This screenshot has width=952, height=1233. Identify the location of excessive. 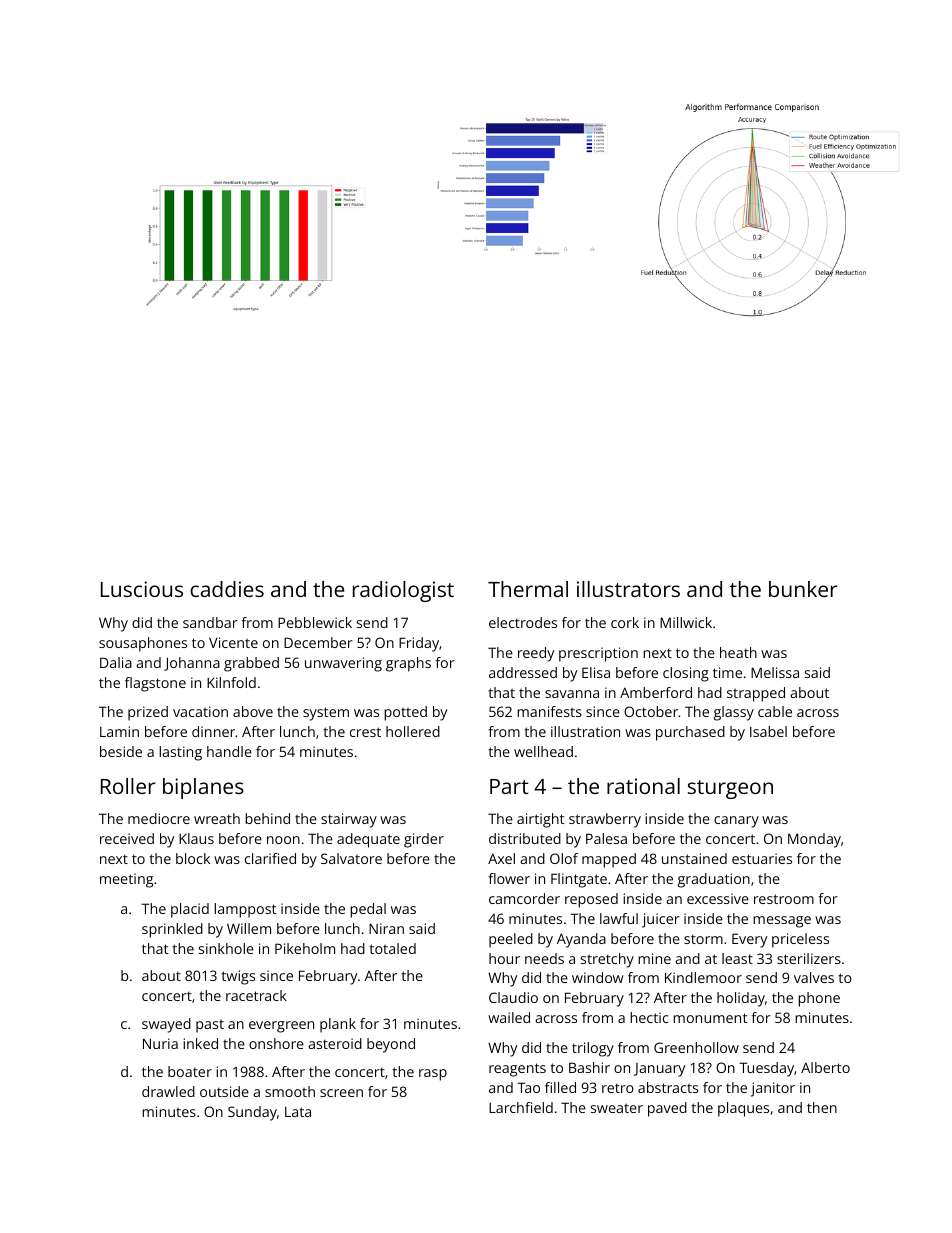
(718, 898).
